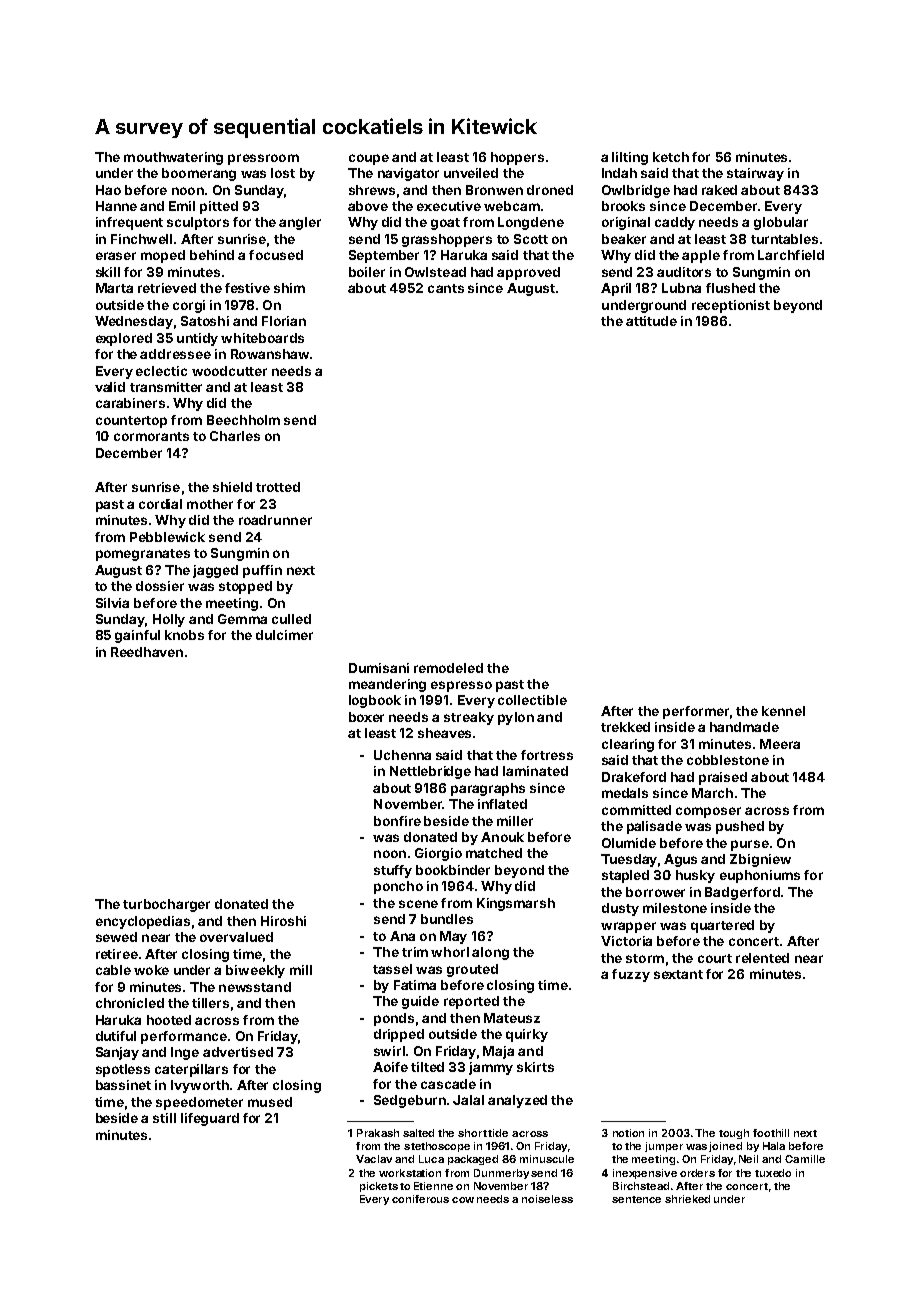 The width and height of the page is (924, 1308). I want to click on Gemma, so click(242, 619).
